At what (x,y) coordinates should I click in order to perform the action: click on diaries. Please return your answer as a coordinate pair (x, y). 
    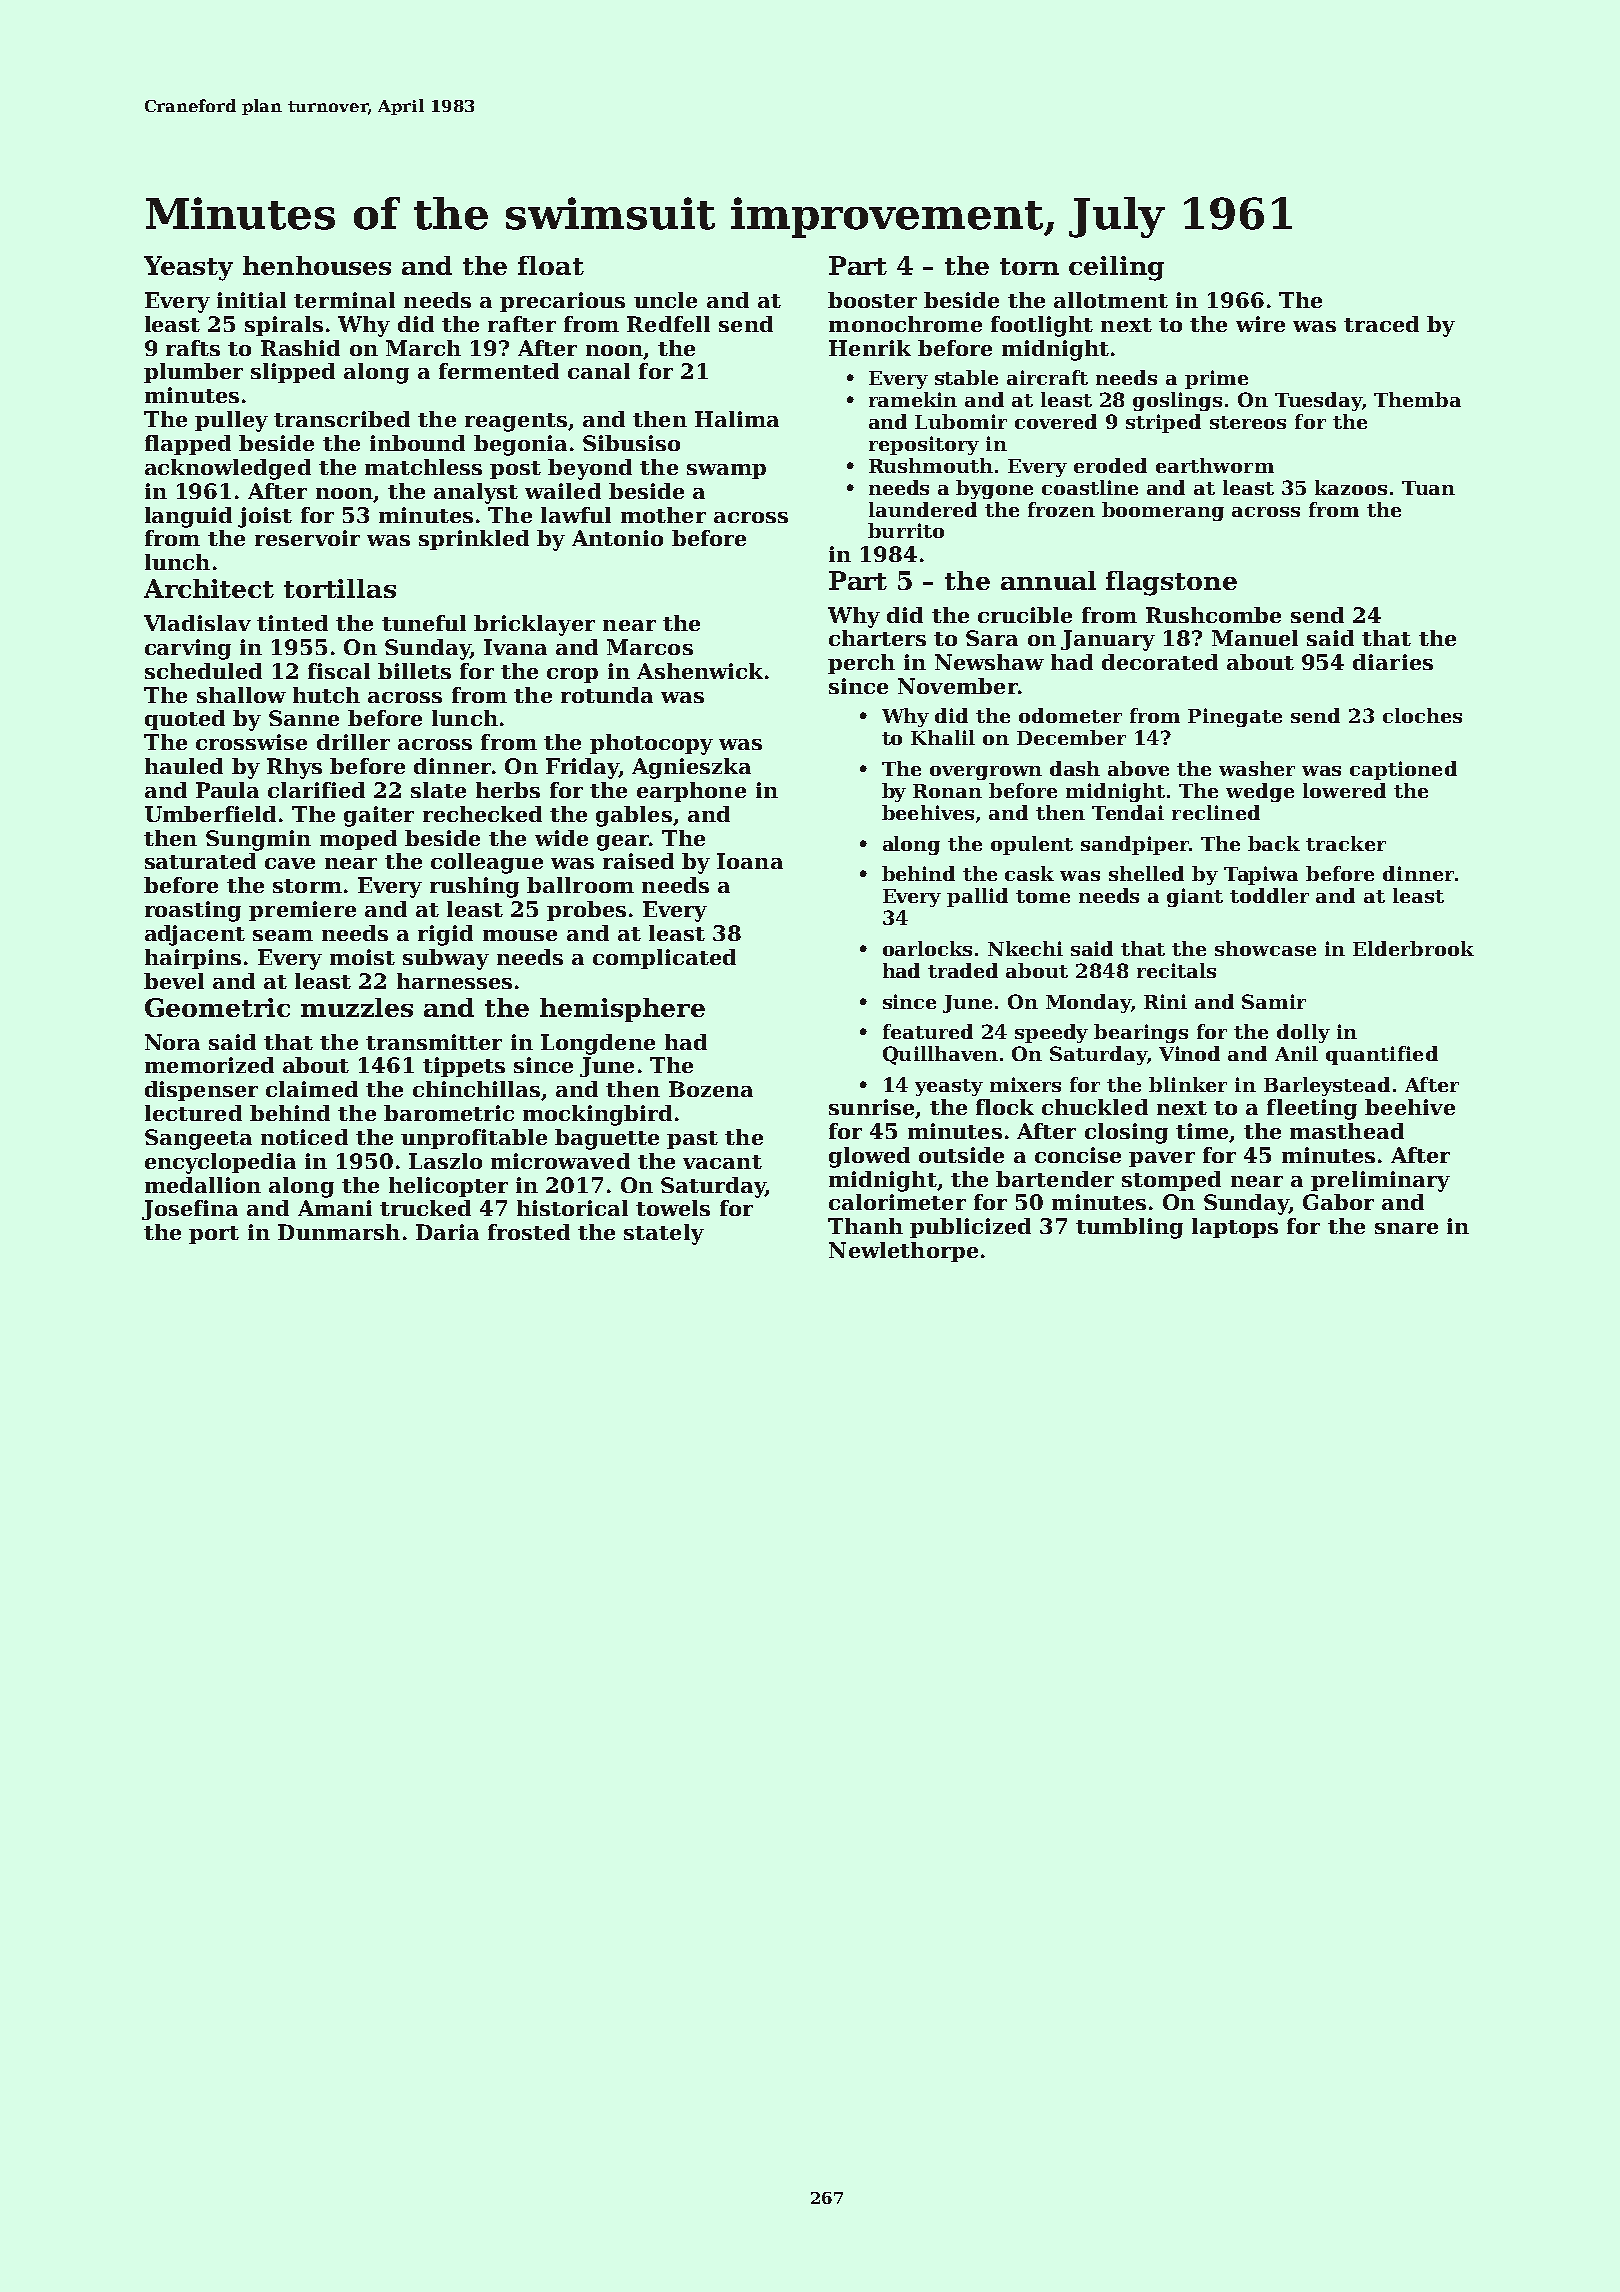
    Looking at the image, I should click on (1393, 662).
